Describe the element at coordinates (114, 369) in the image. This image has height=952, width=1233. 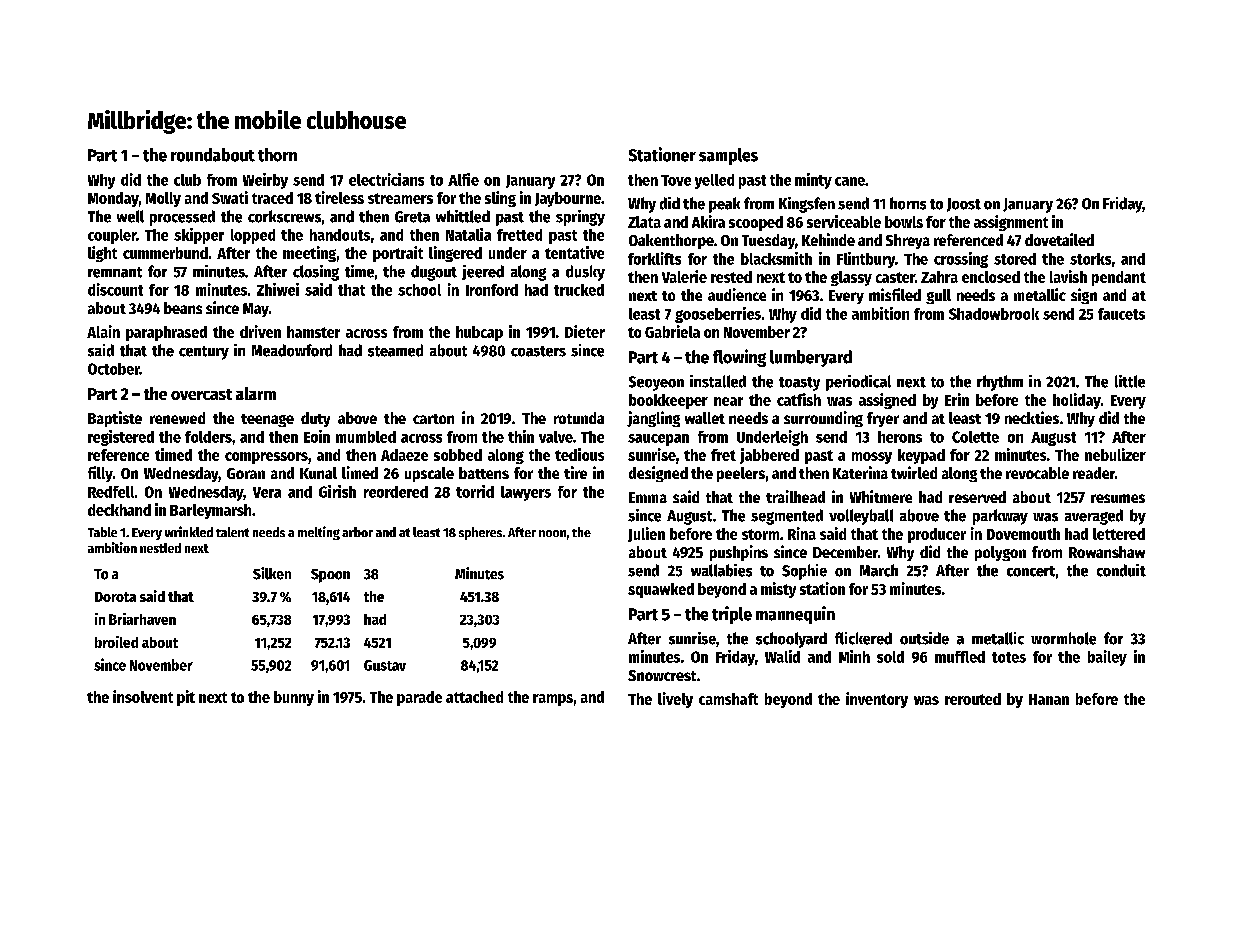
I see `October` at that location.
